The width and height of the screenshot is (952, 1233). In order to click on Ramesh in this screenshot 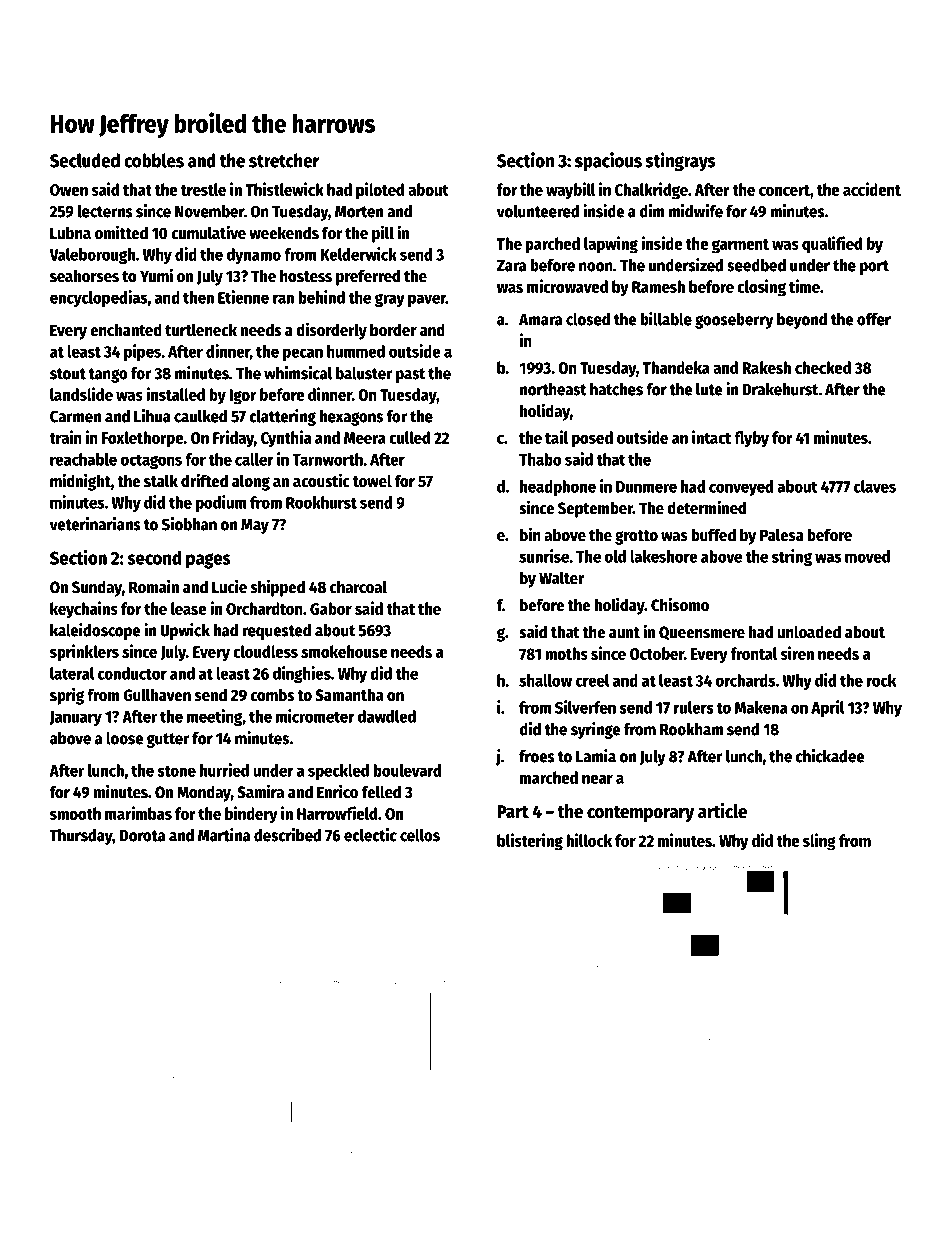, I will do `click(658, 286)`.
